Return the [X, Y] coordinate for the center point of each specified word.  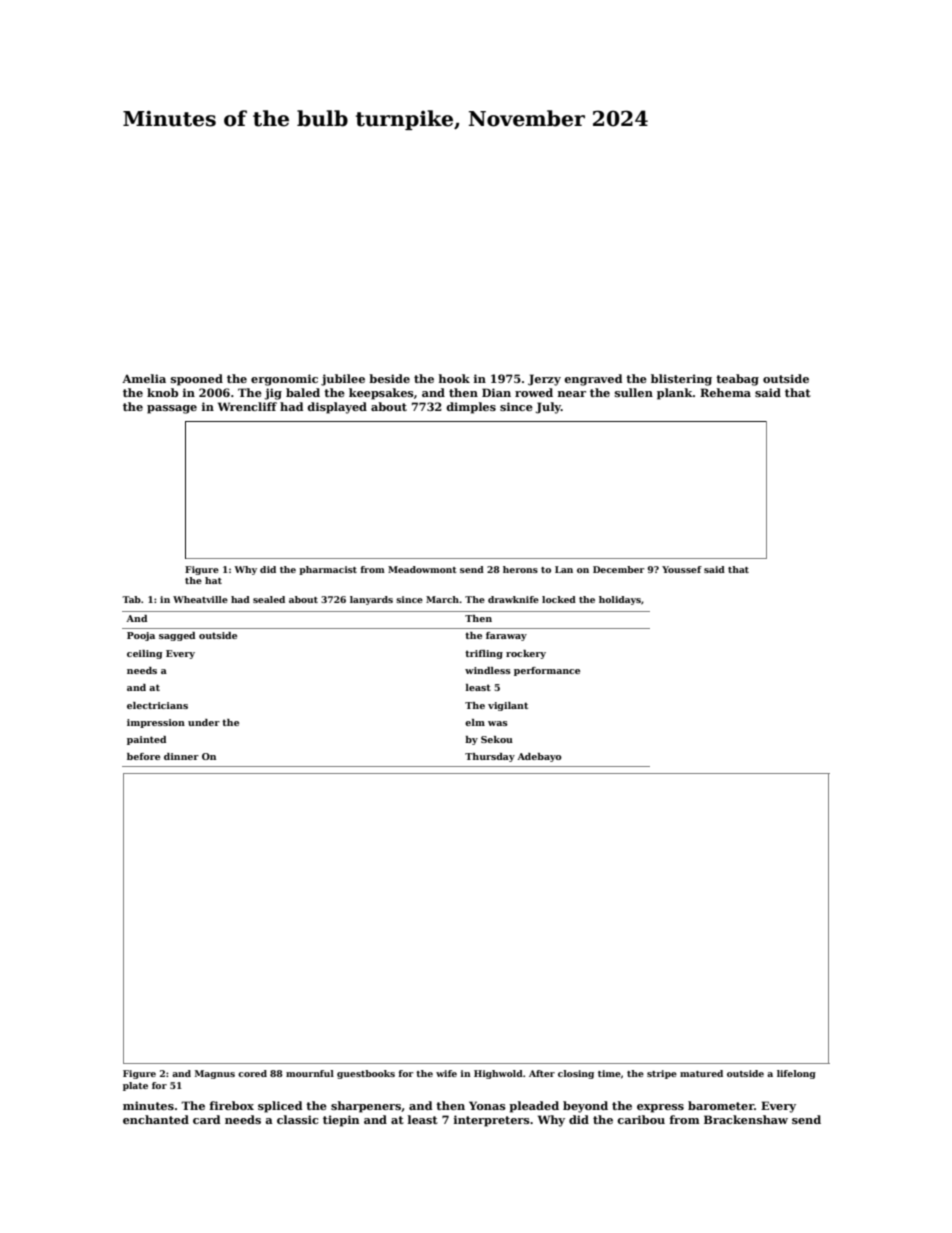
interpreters [492, 1121]
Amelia [144, 378]
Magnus [215, 1074]
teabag [737, 380]
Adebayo [539, 757]
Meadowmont [422, 569]
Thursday [490, 757]
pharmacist [328, 570]
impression [156, 723]
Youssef [682, 569]
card [207, 1119]
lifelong [796, 1074]
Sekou [497, 739]
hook [454, 378]
